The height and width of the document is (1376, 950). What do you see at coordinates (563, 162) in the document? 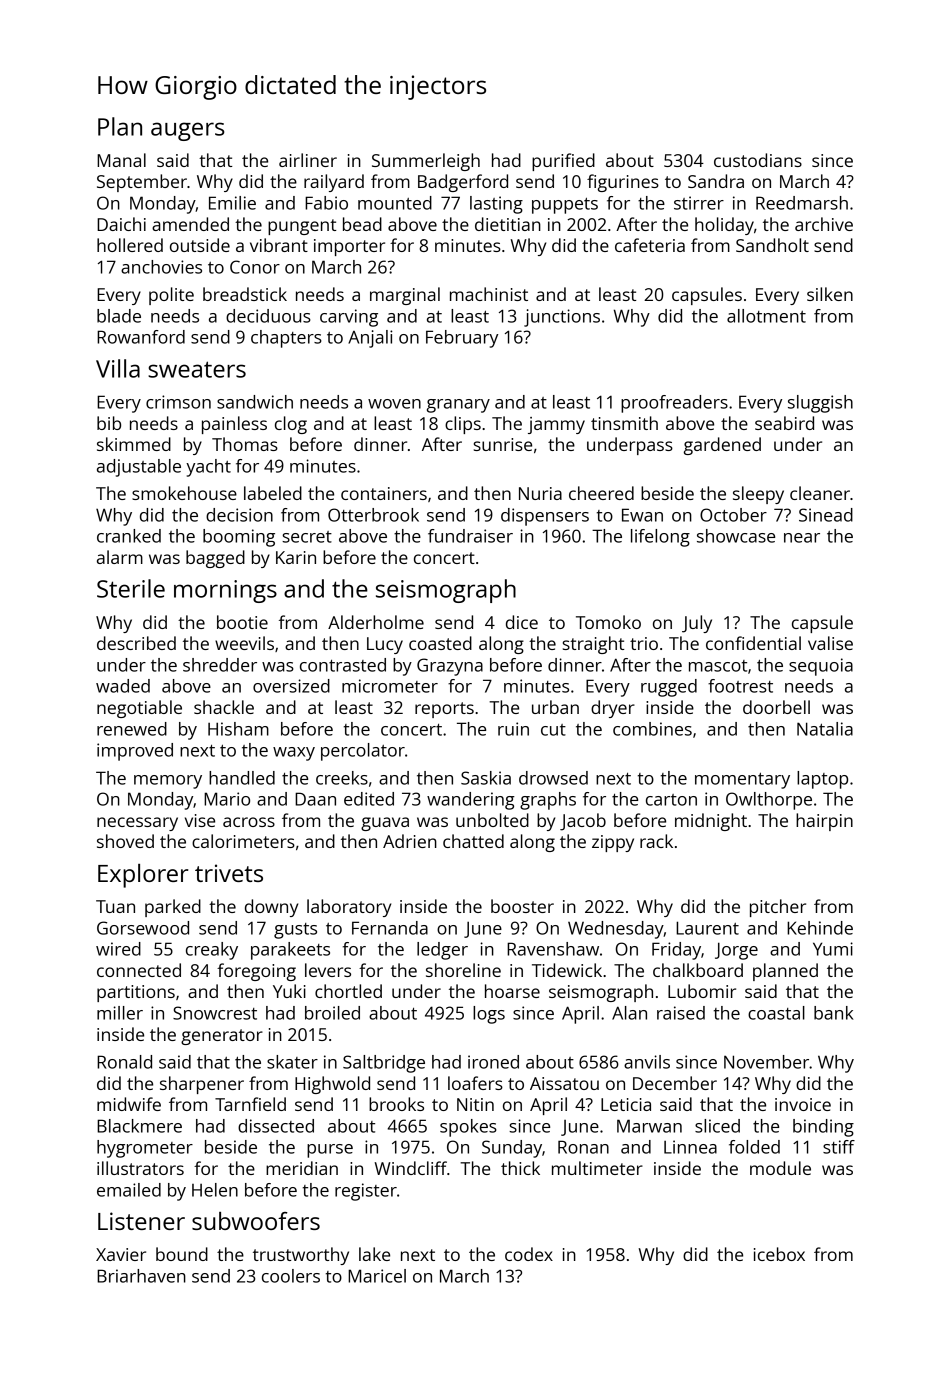
I see `purified` at bounding box center [563, 162].
